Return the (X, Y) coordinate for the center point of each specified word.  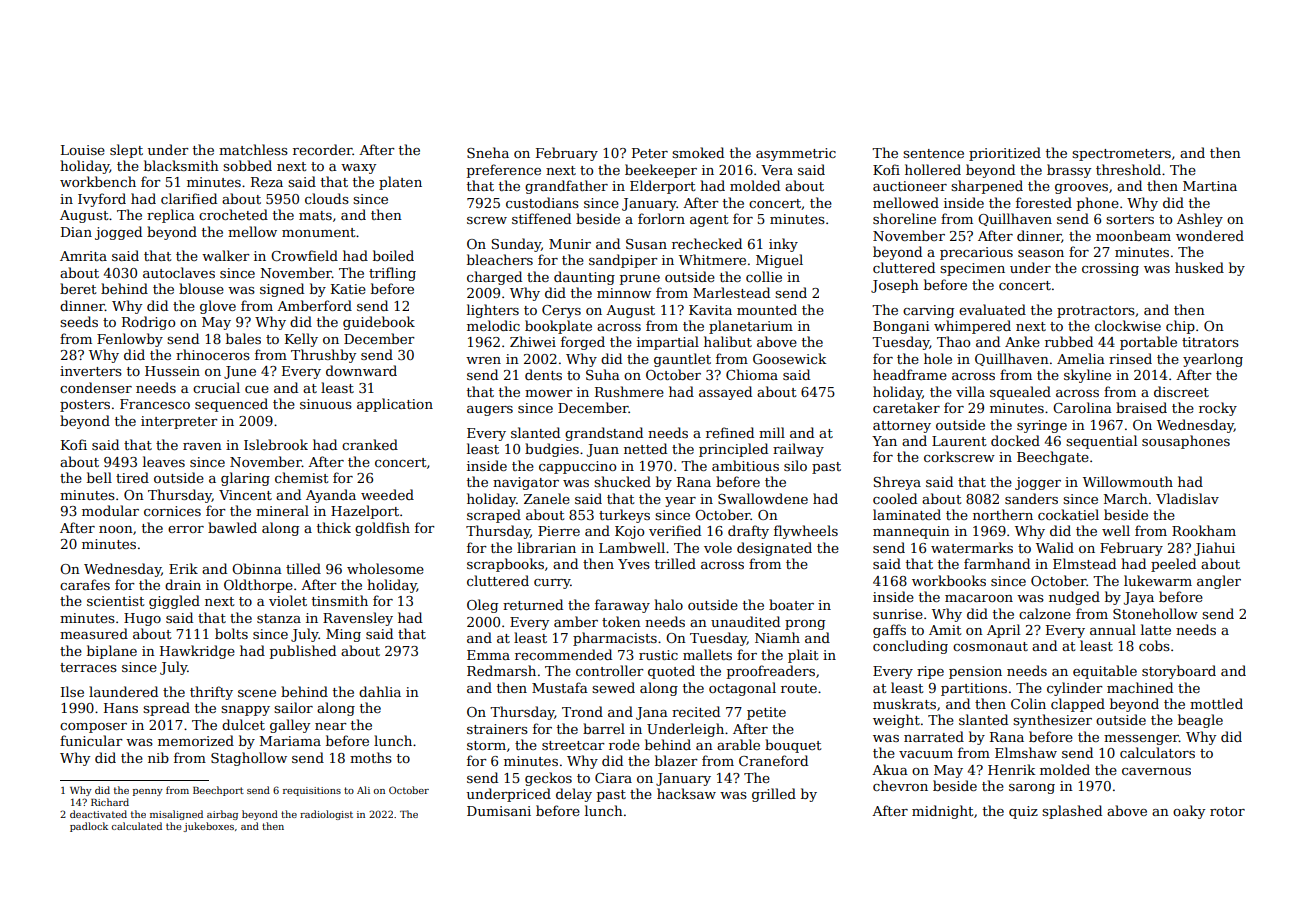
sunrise (898, 614)
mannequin (911, 532)
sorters (1130, 219)
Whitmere (712, 259)
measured (94, 633)
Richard (110, 802)
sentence (933, 153)
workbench (98, 181)
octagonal (742, 689)
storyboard (1179, 672)
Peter (650, 153)
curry (552, 584)
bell (99, 477)
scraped (494, 516)
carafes (85, 584)
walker (226, 255)
